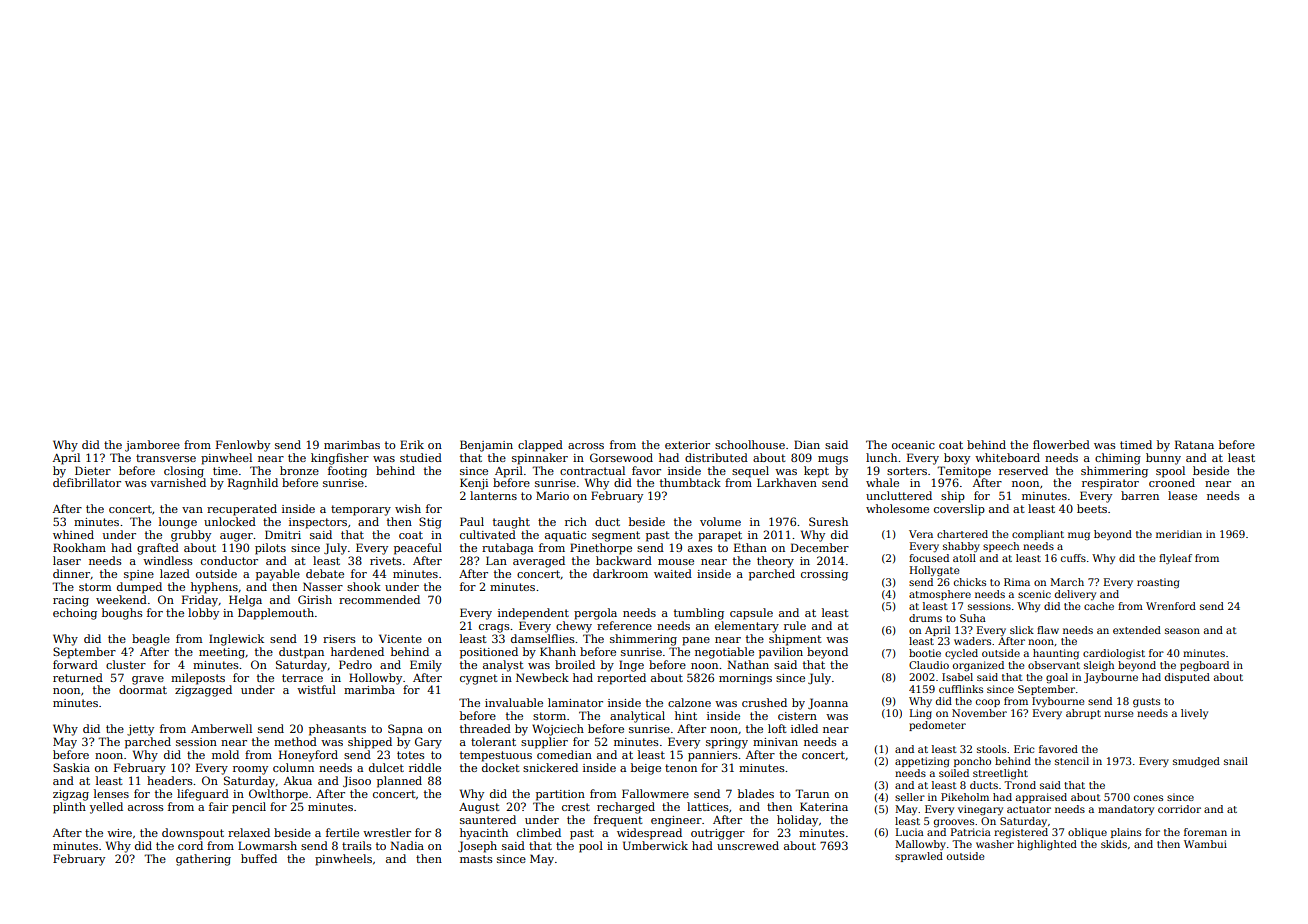 The width and height of the page is (1308, 924). Describe the element at coordinates (804, 728) in the page. I see `idled` at that location.
